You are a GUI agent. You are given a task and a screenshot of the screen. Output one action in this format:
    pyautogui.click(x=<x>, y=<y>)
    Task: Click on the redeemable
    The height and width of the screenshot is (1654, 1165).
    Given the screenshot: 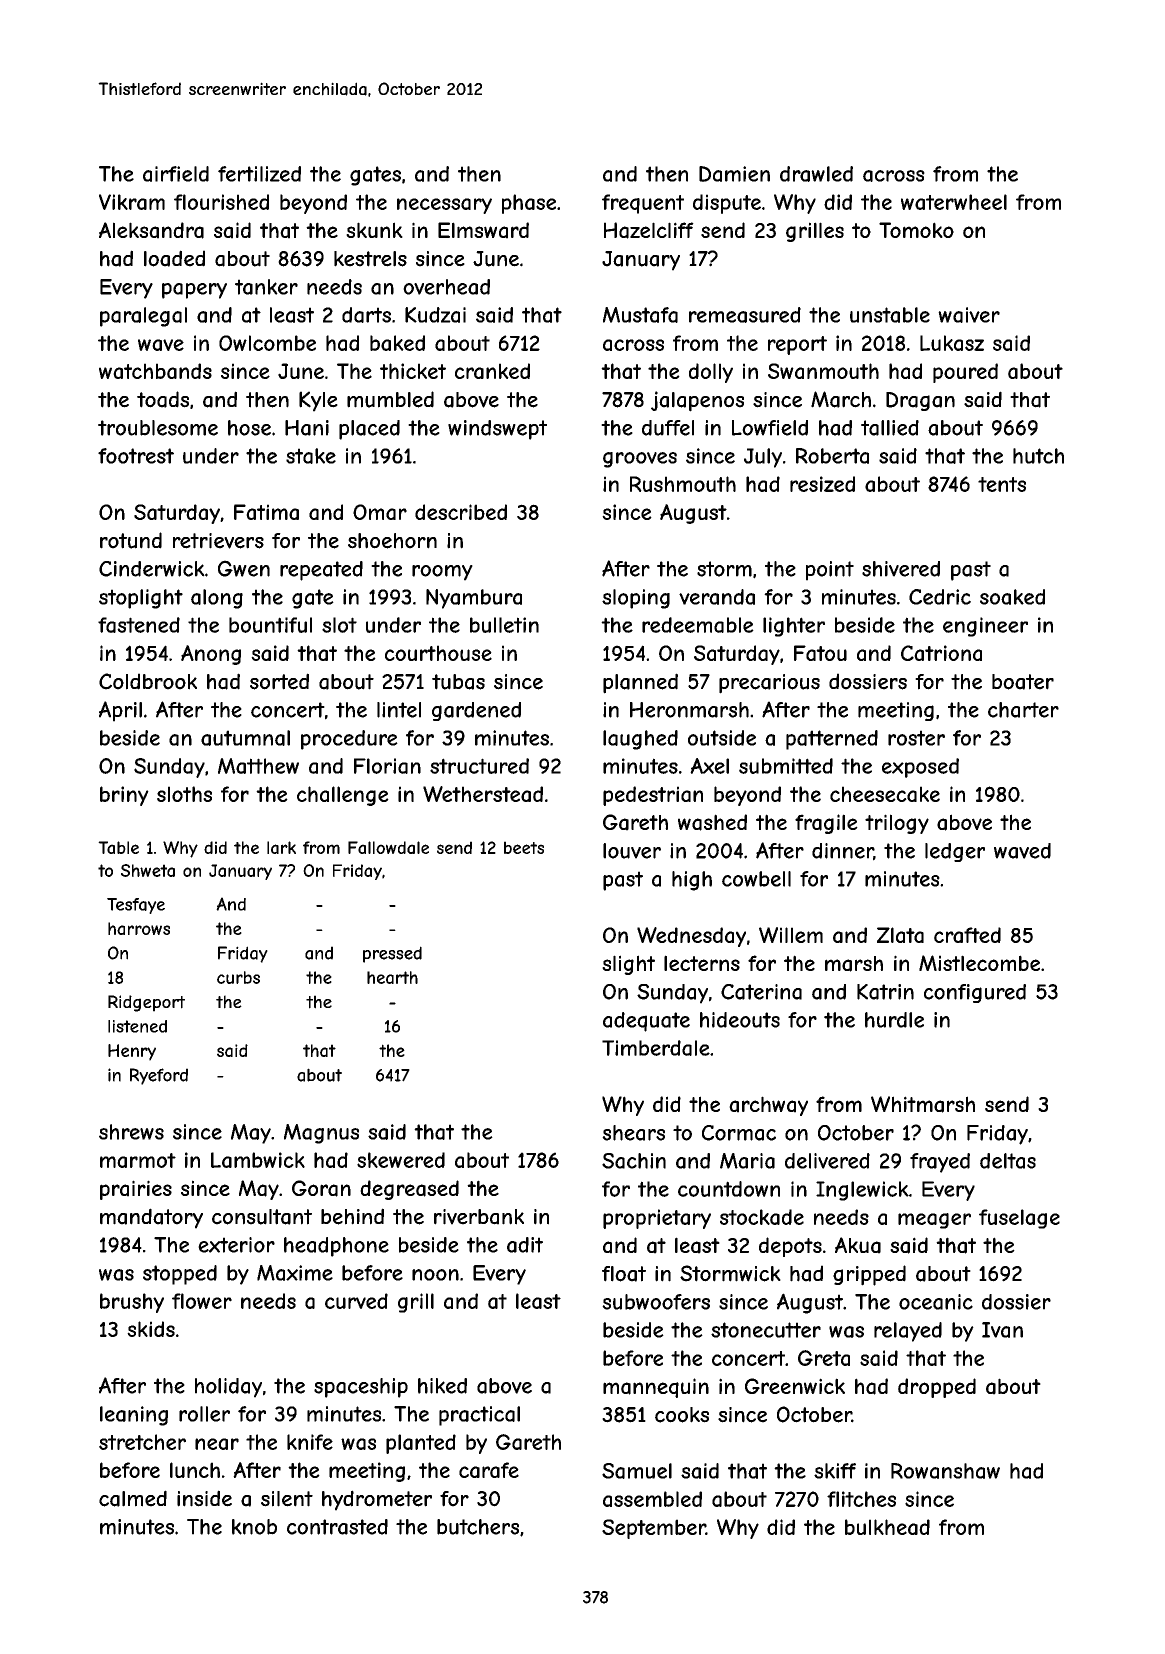 What is the action you would take?
    pyautogui.click(x=698, y=625)
